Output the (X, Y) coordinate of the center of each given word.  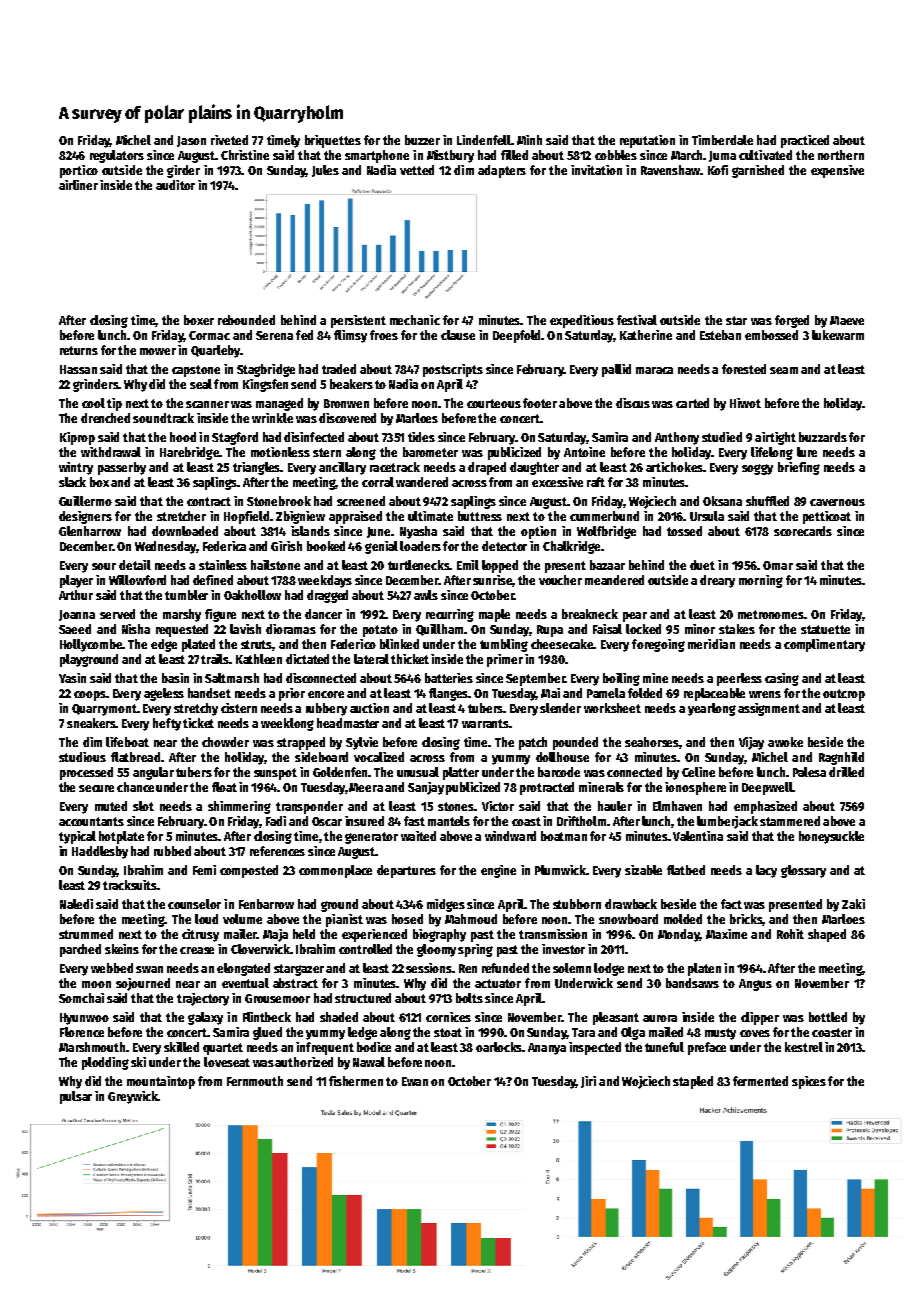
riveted (229, 140)
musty (720, 1034)
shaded (339, 1017)
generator (371, 838)
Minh (529, 140)
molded (683, 919)
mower (158, 351)
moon (96, 984)
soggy (757, 469)
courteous (494, 403)
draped (487, 468)
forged (792, 321)
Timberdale (722, 140)
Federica (224, 546)
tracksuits (130, 885)
